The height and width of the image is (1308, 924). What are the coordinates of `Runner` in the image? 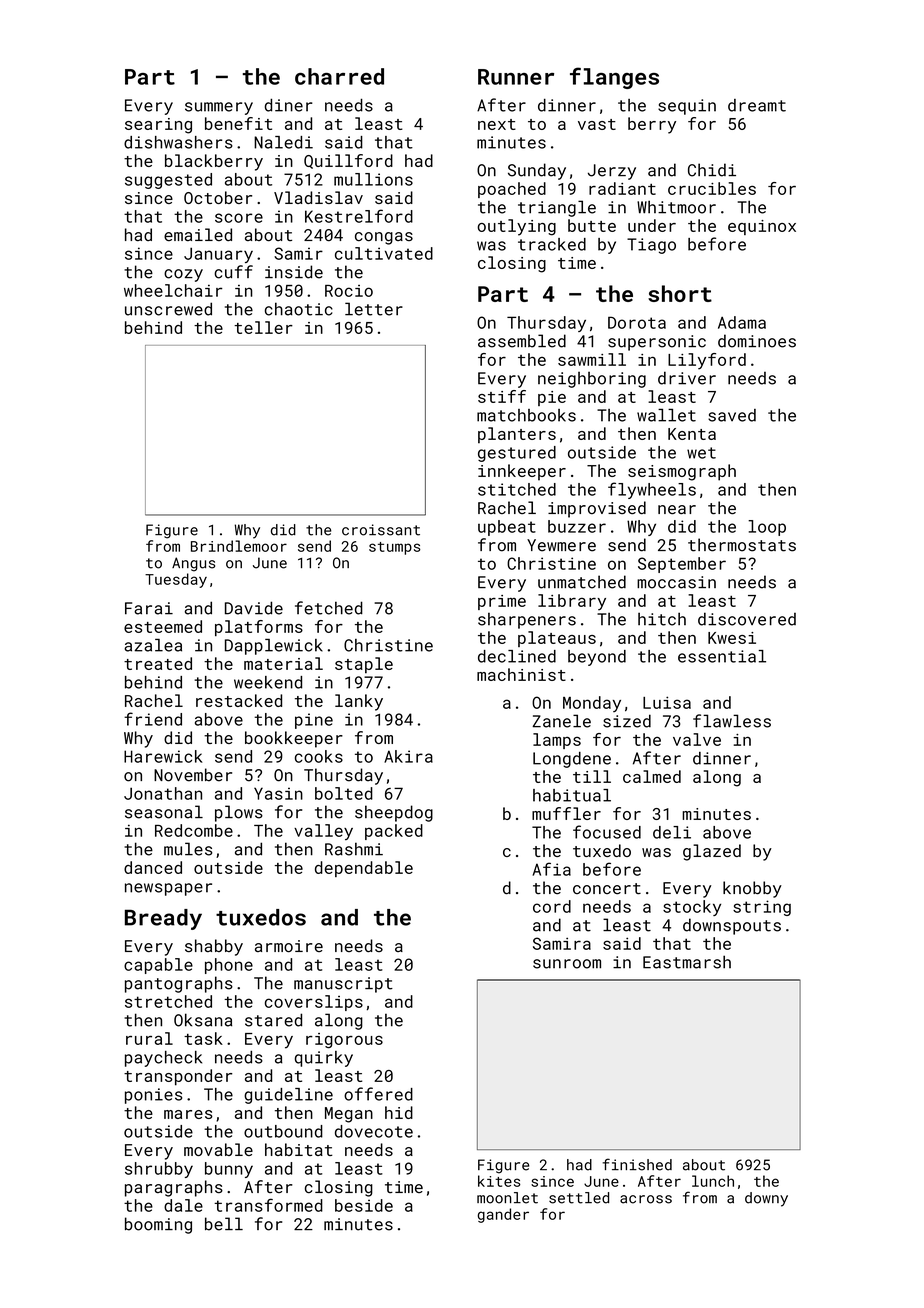 It's located at (516, 77).
